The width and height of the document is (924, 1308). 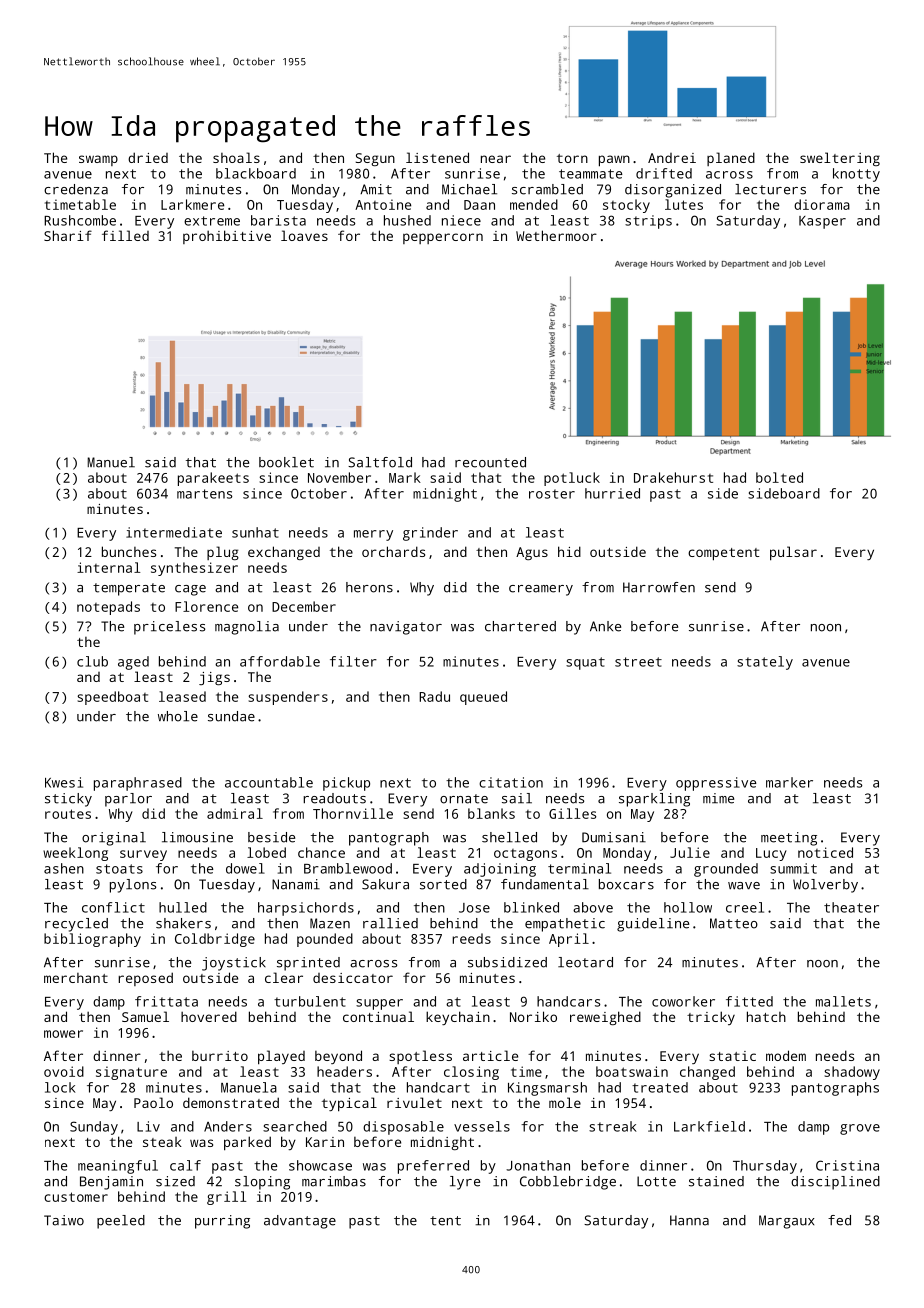 I want to click on Saltfold, so click(x=380, y=462).
